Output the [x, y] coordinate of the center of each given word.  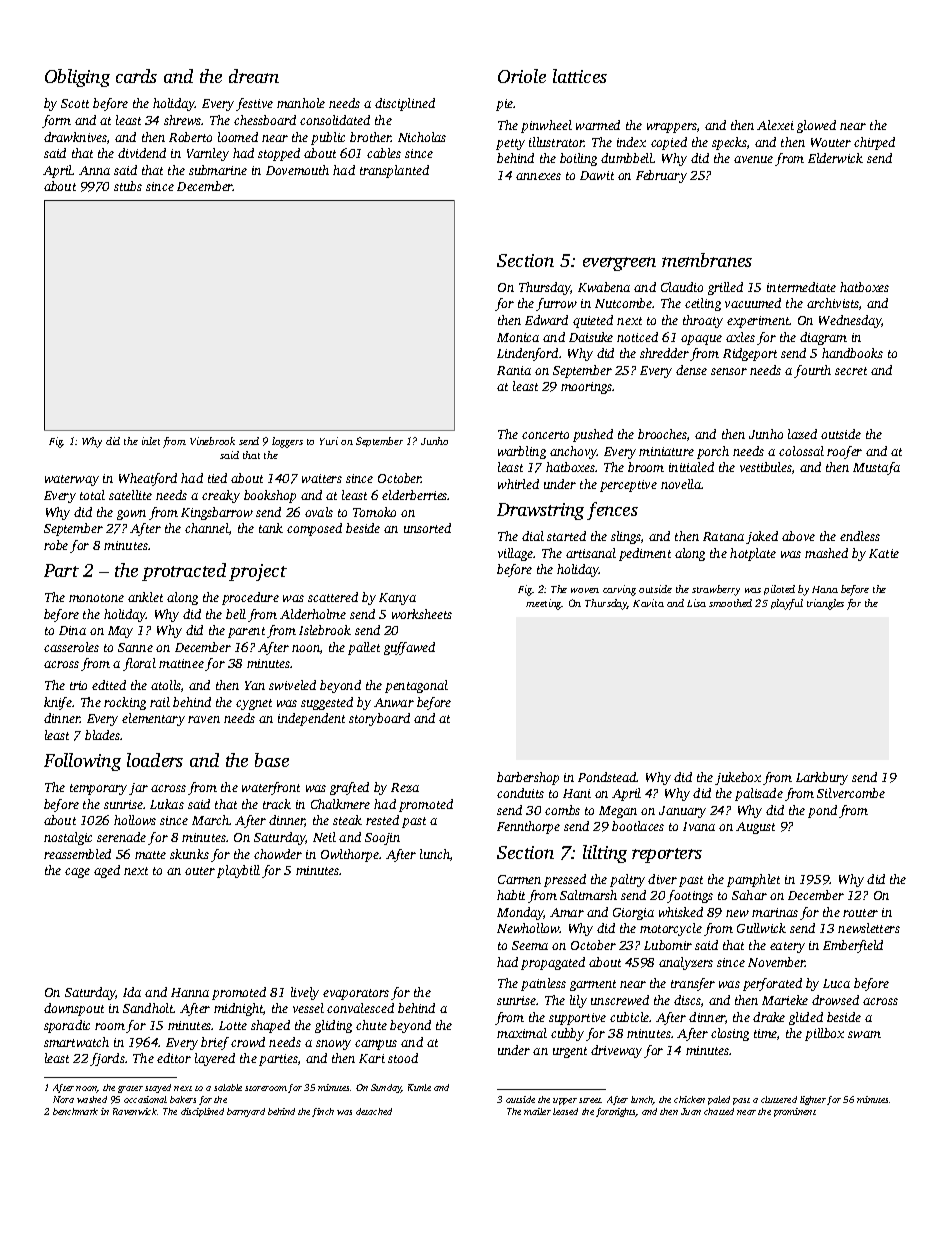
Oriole [522, 76]
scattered [333, 597]
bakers [183, 1099]
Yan [255, 685]
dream [254, 76]
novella [681, 484]
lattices [580, 76]
